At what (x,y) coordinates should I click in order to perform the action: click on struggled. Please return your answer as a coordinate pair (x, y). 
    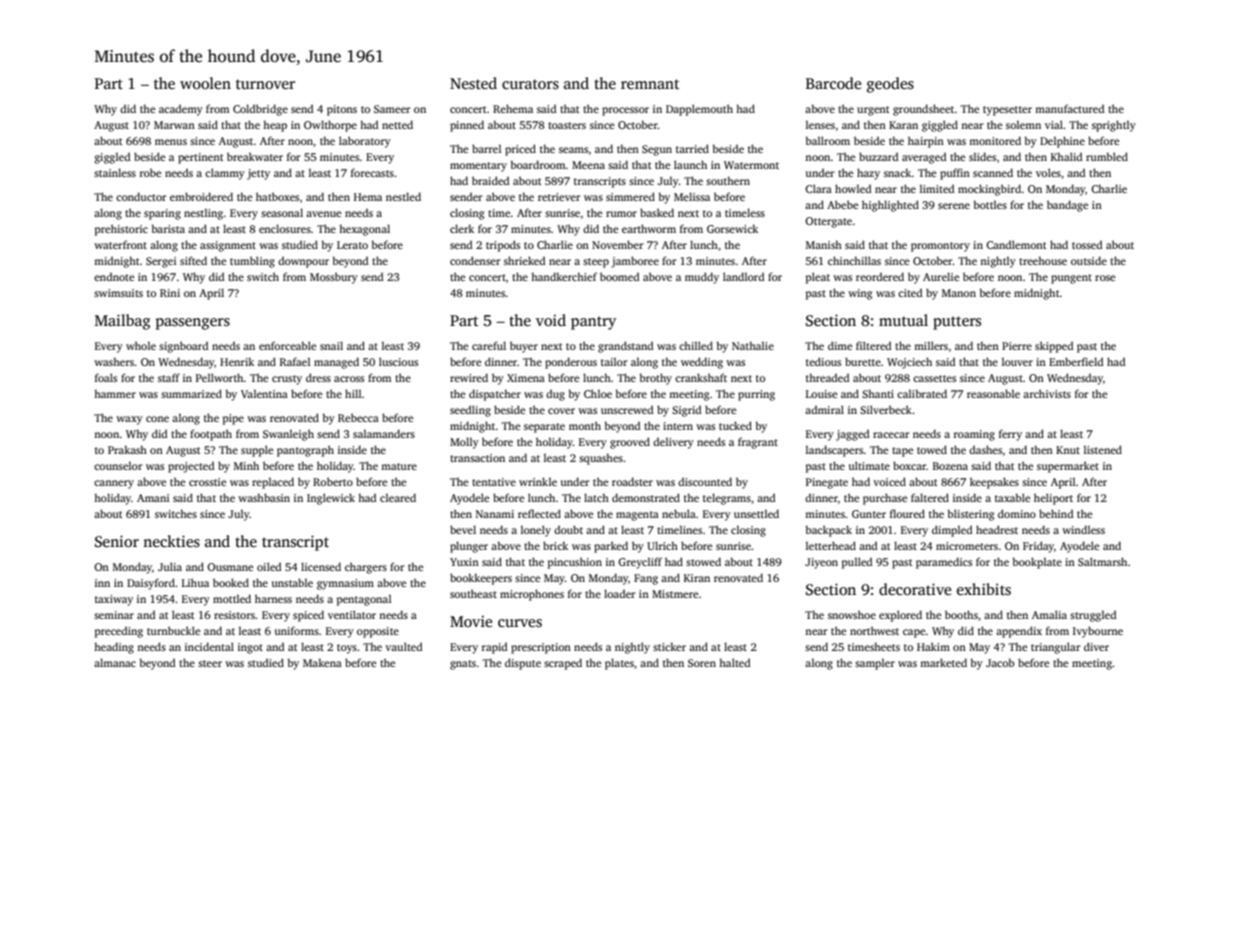
    Looking at the image, I should click on (1093, 616).
